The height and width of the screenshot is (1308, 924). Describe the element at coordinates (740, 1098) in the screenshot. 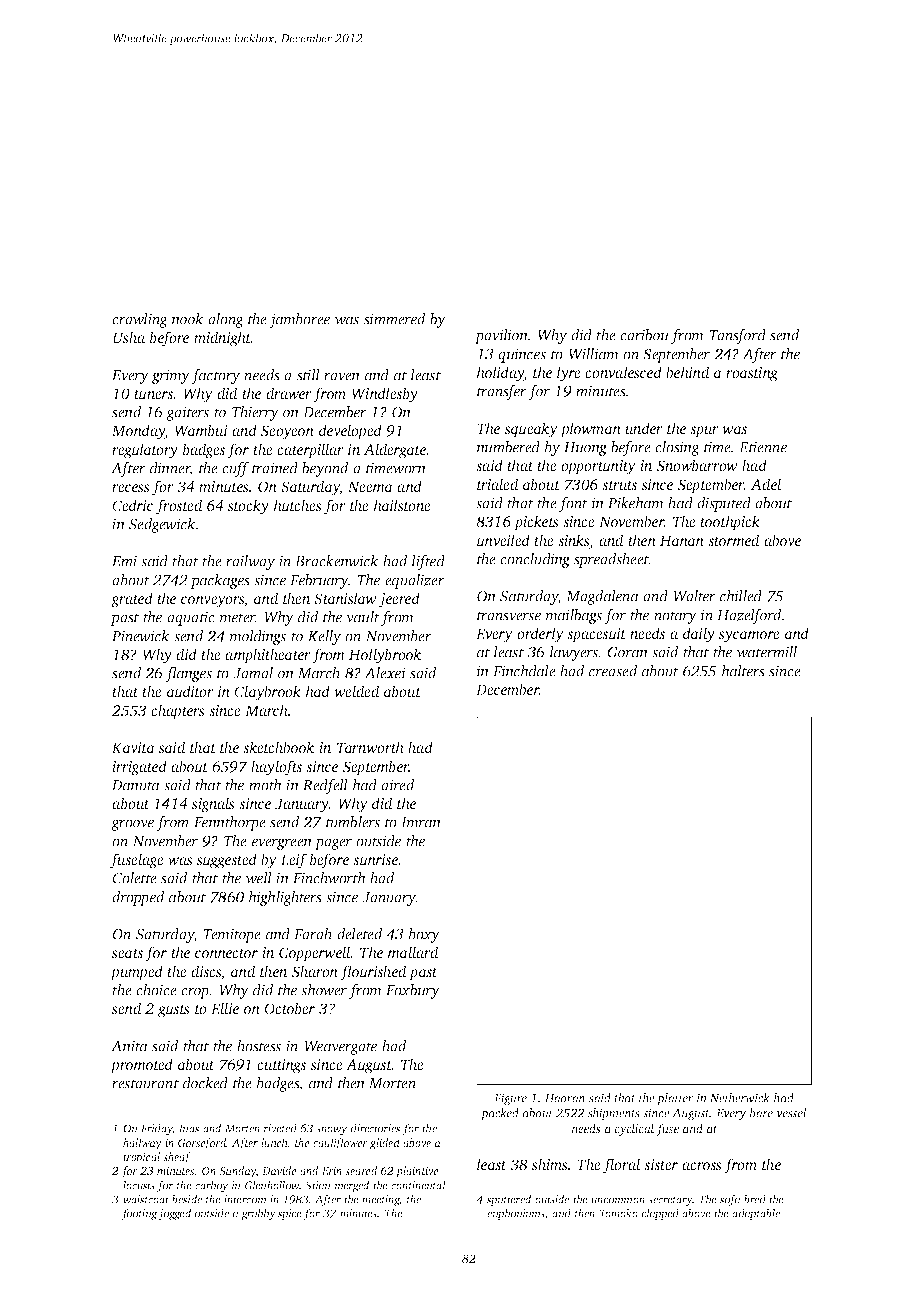

I see `Netherwick` at that location.
